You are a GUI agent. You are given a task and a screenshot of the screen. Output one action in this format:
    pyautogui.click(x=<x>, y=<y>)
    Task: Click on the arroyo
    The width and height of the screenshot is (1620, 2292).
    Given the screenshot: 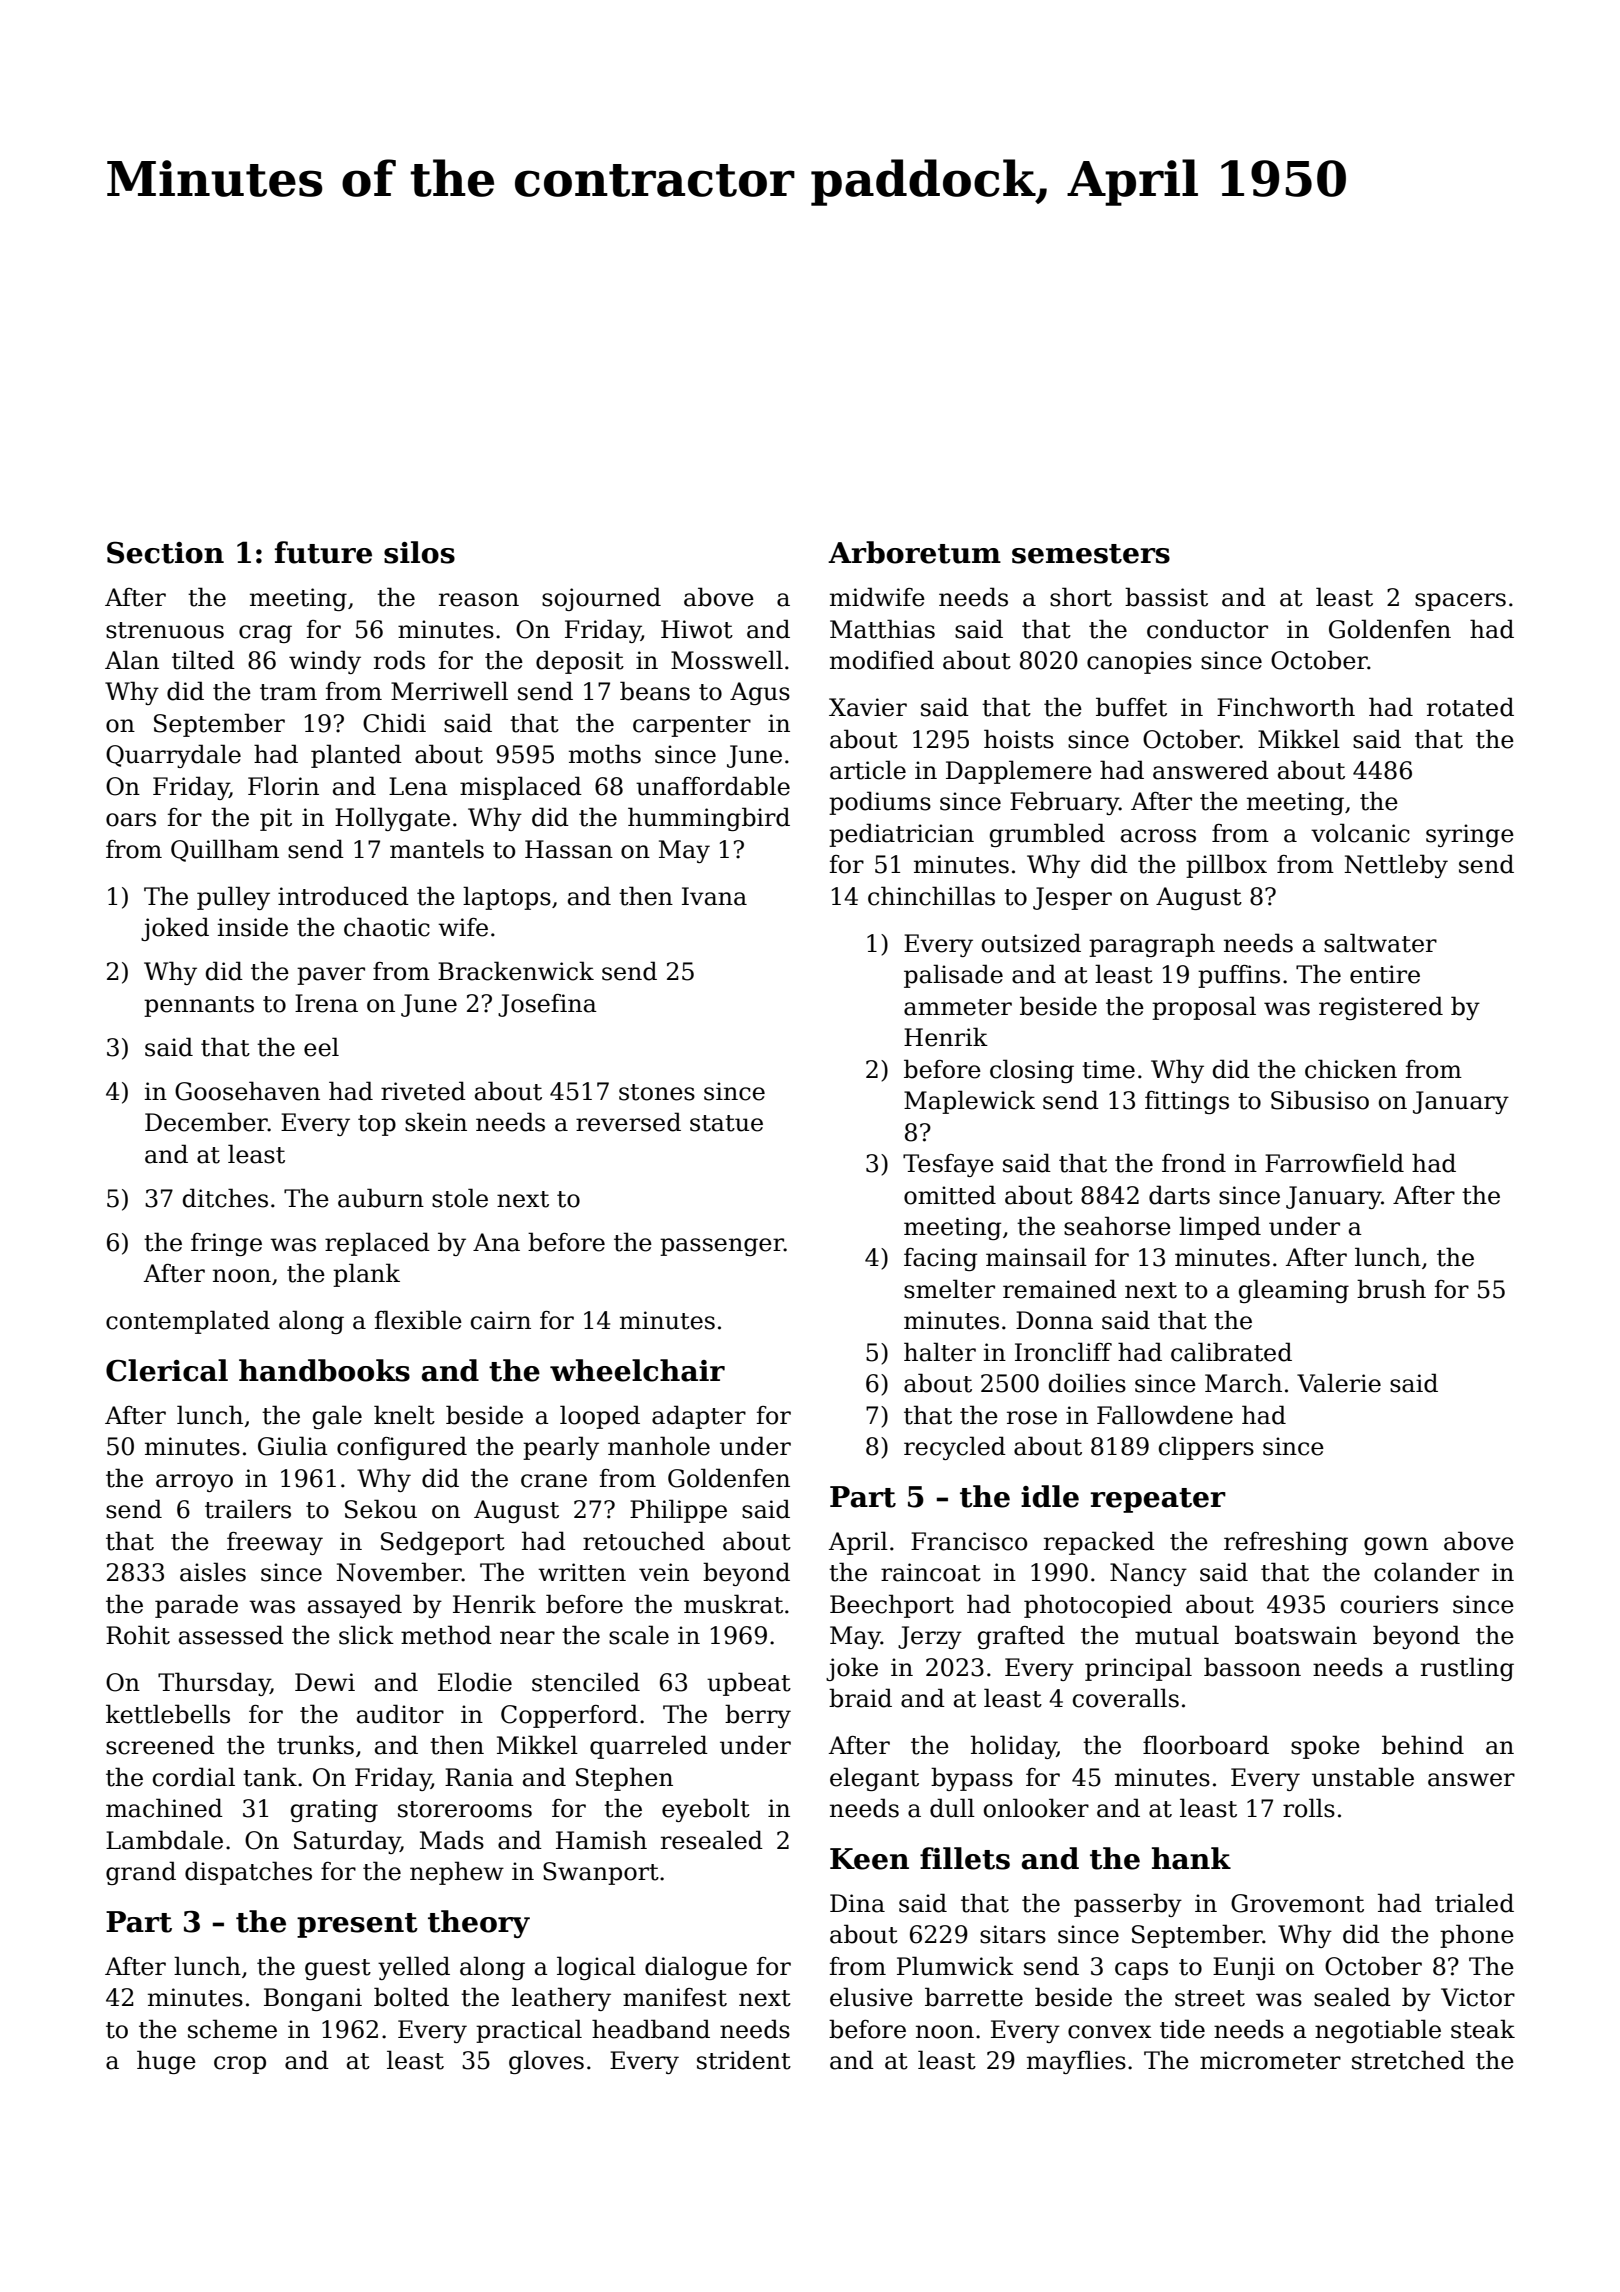 What is the action you would take?
    pyautogui.click(x=194, y=1483)
